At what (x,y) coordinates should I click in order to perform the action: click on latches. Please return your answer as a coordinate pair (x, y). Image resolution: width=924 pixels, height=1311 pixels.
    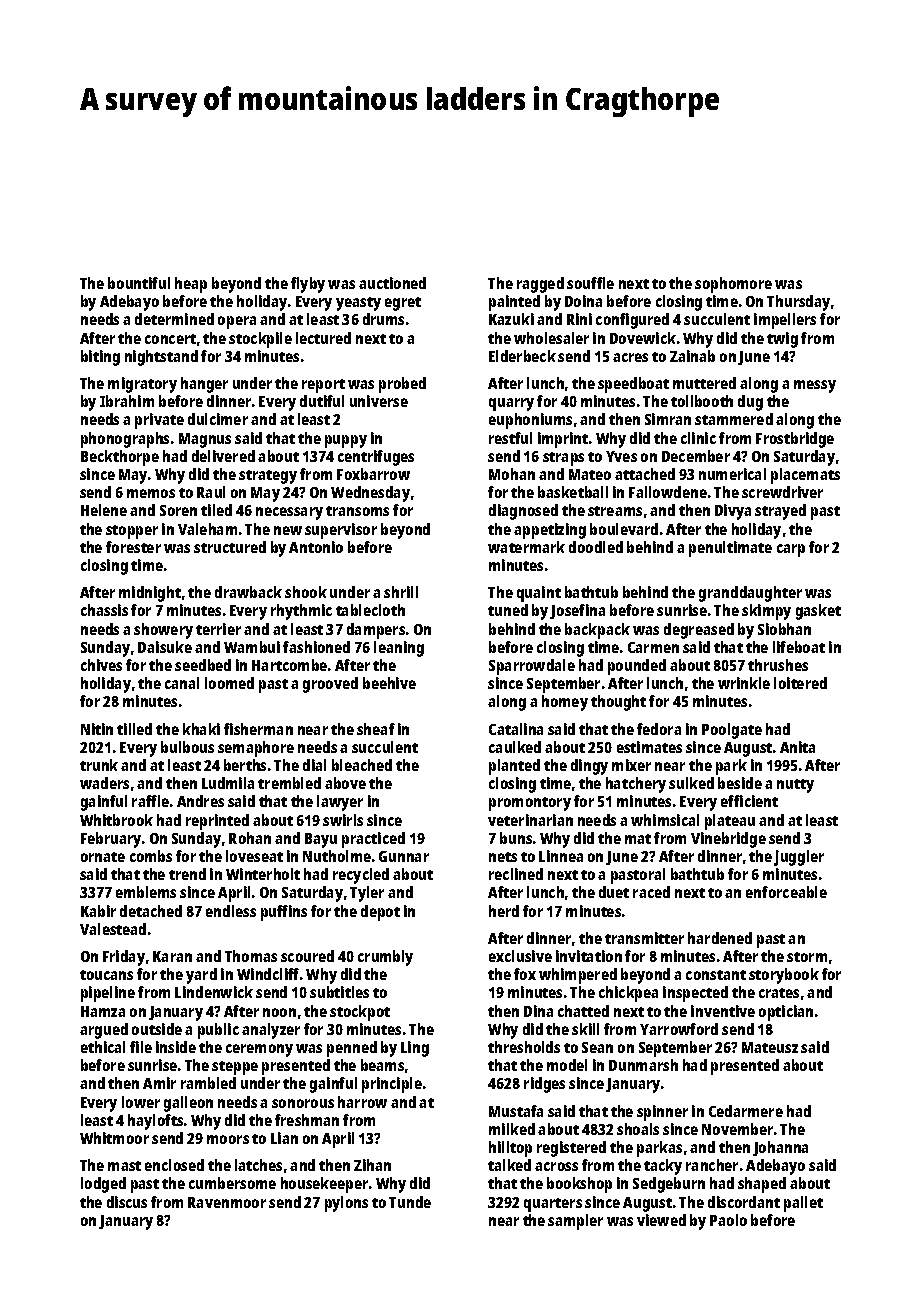
    Looking at the image, I should click on (258, 1165).
